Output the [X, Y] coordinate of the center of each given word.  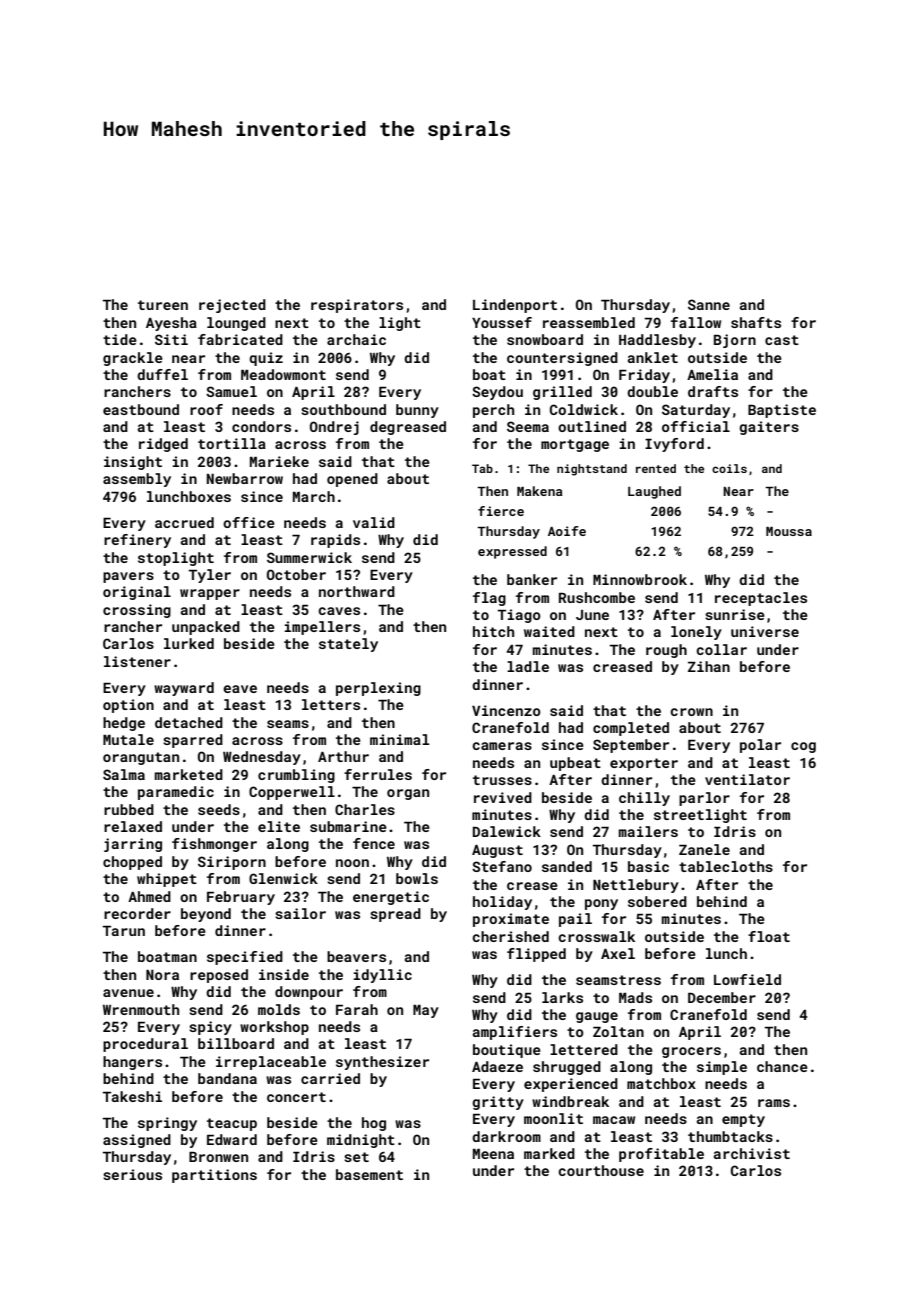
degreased [408, 428]
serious [132, 1174]
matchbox [661, 1083]
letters [331, 704]
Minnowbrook [640, 579]
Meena [493, 1154]
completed [631, 729]
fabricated [240, 339]
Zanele [704, 849]
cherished [510, 936]
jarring [133, 845]
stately [348, 645]
